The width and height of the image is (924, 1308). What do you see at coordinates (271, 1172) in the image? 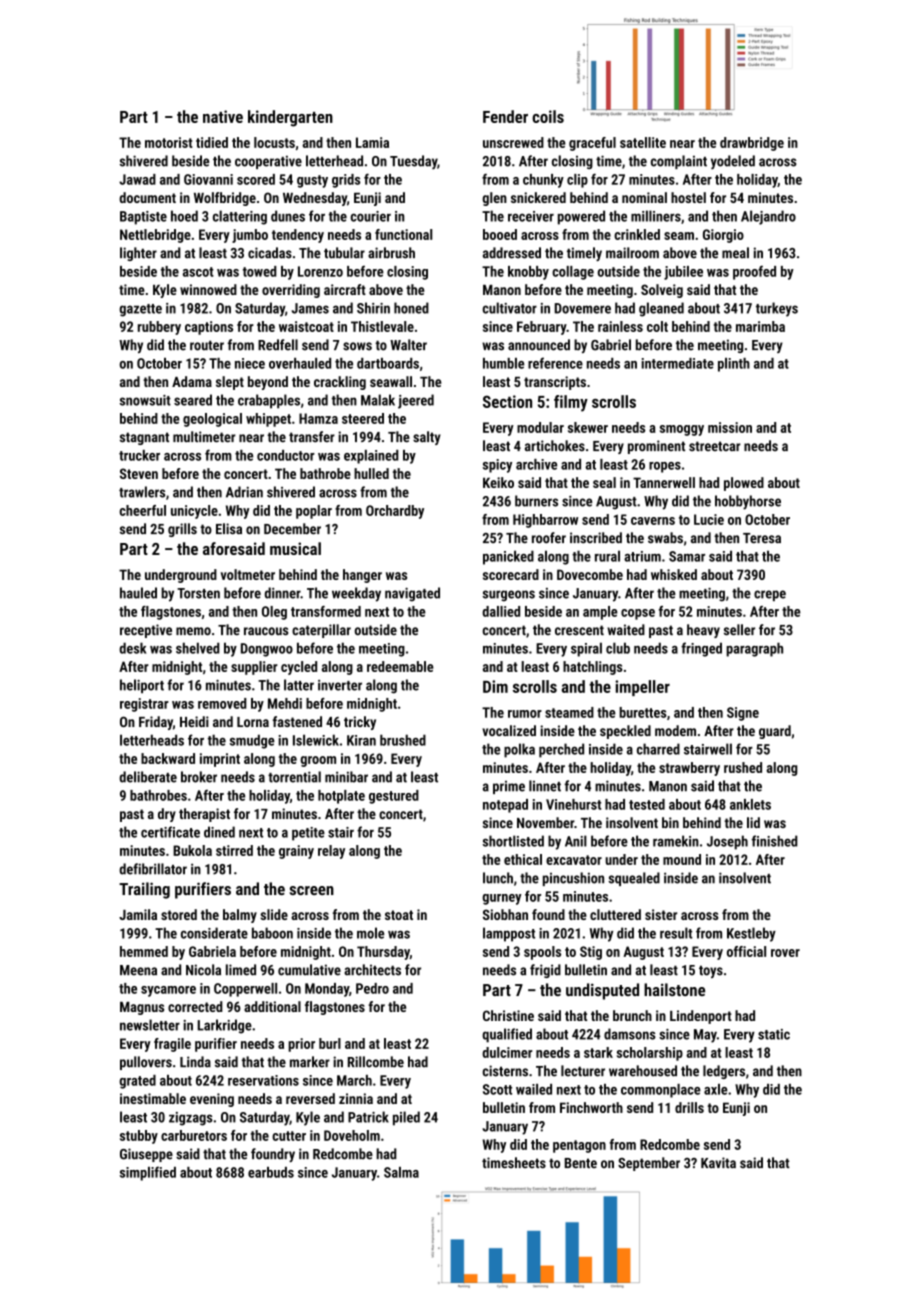
I see `earbuds` at bounding box center [271, 1172].
